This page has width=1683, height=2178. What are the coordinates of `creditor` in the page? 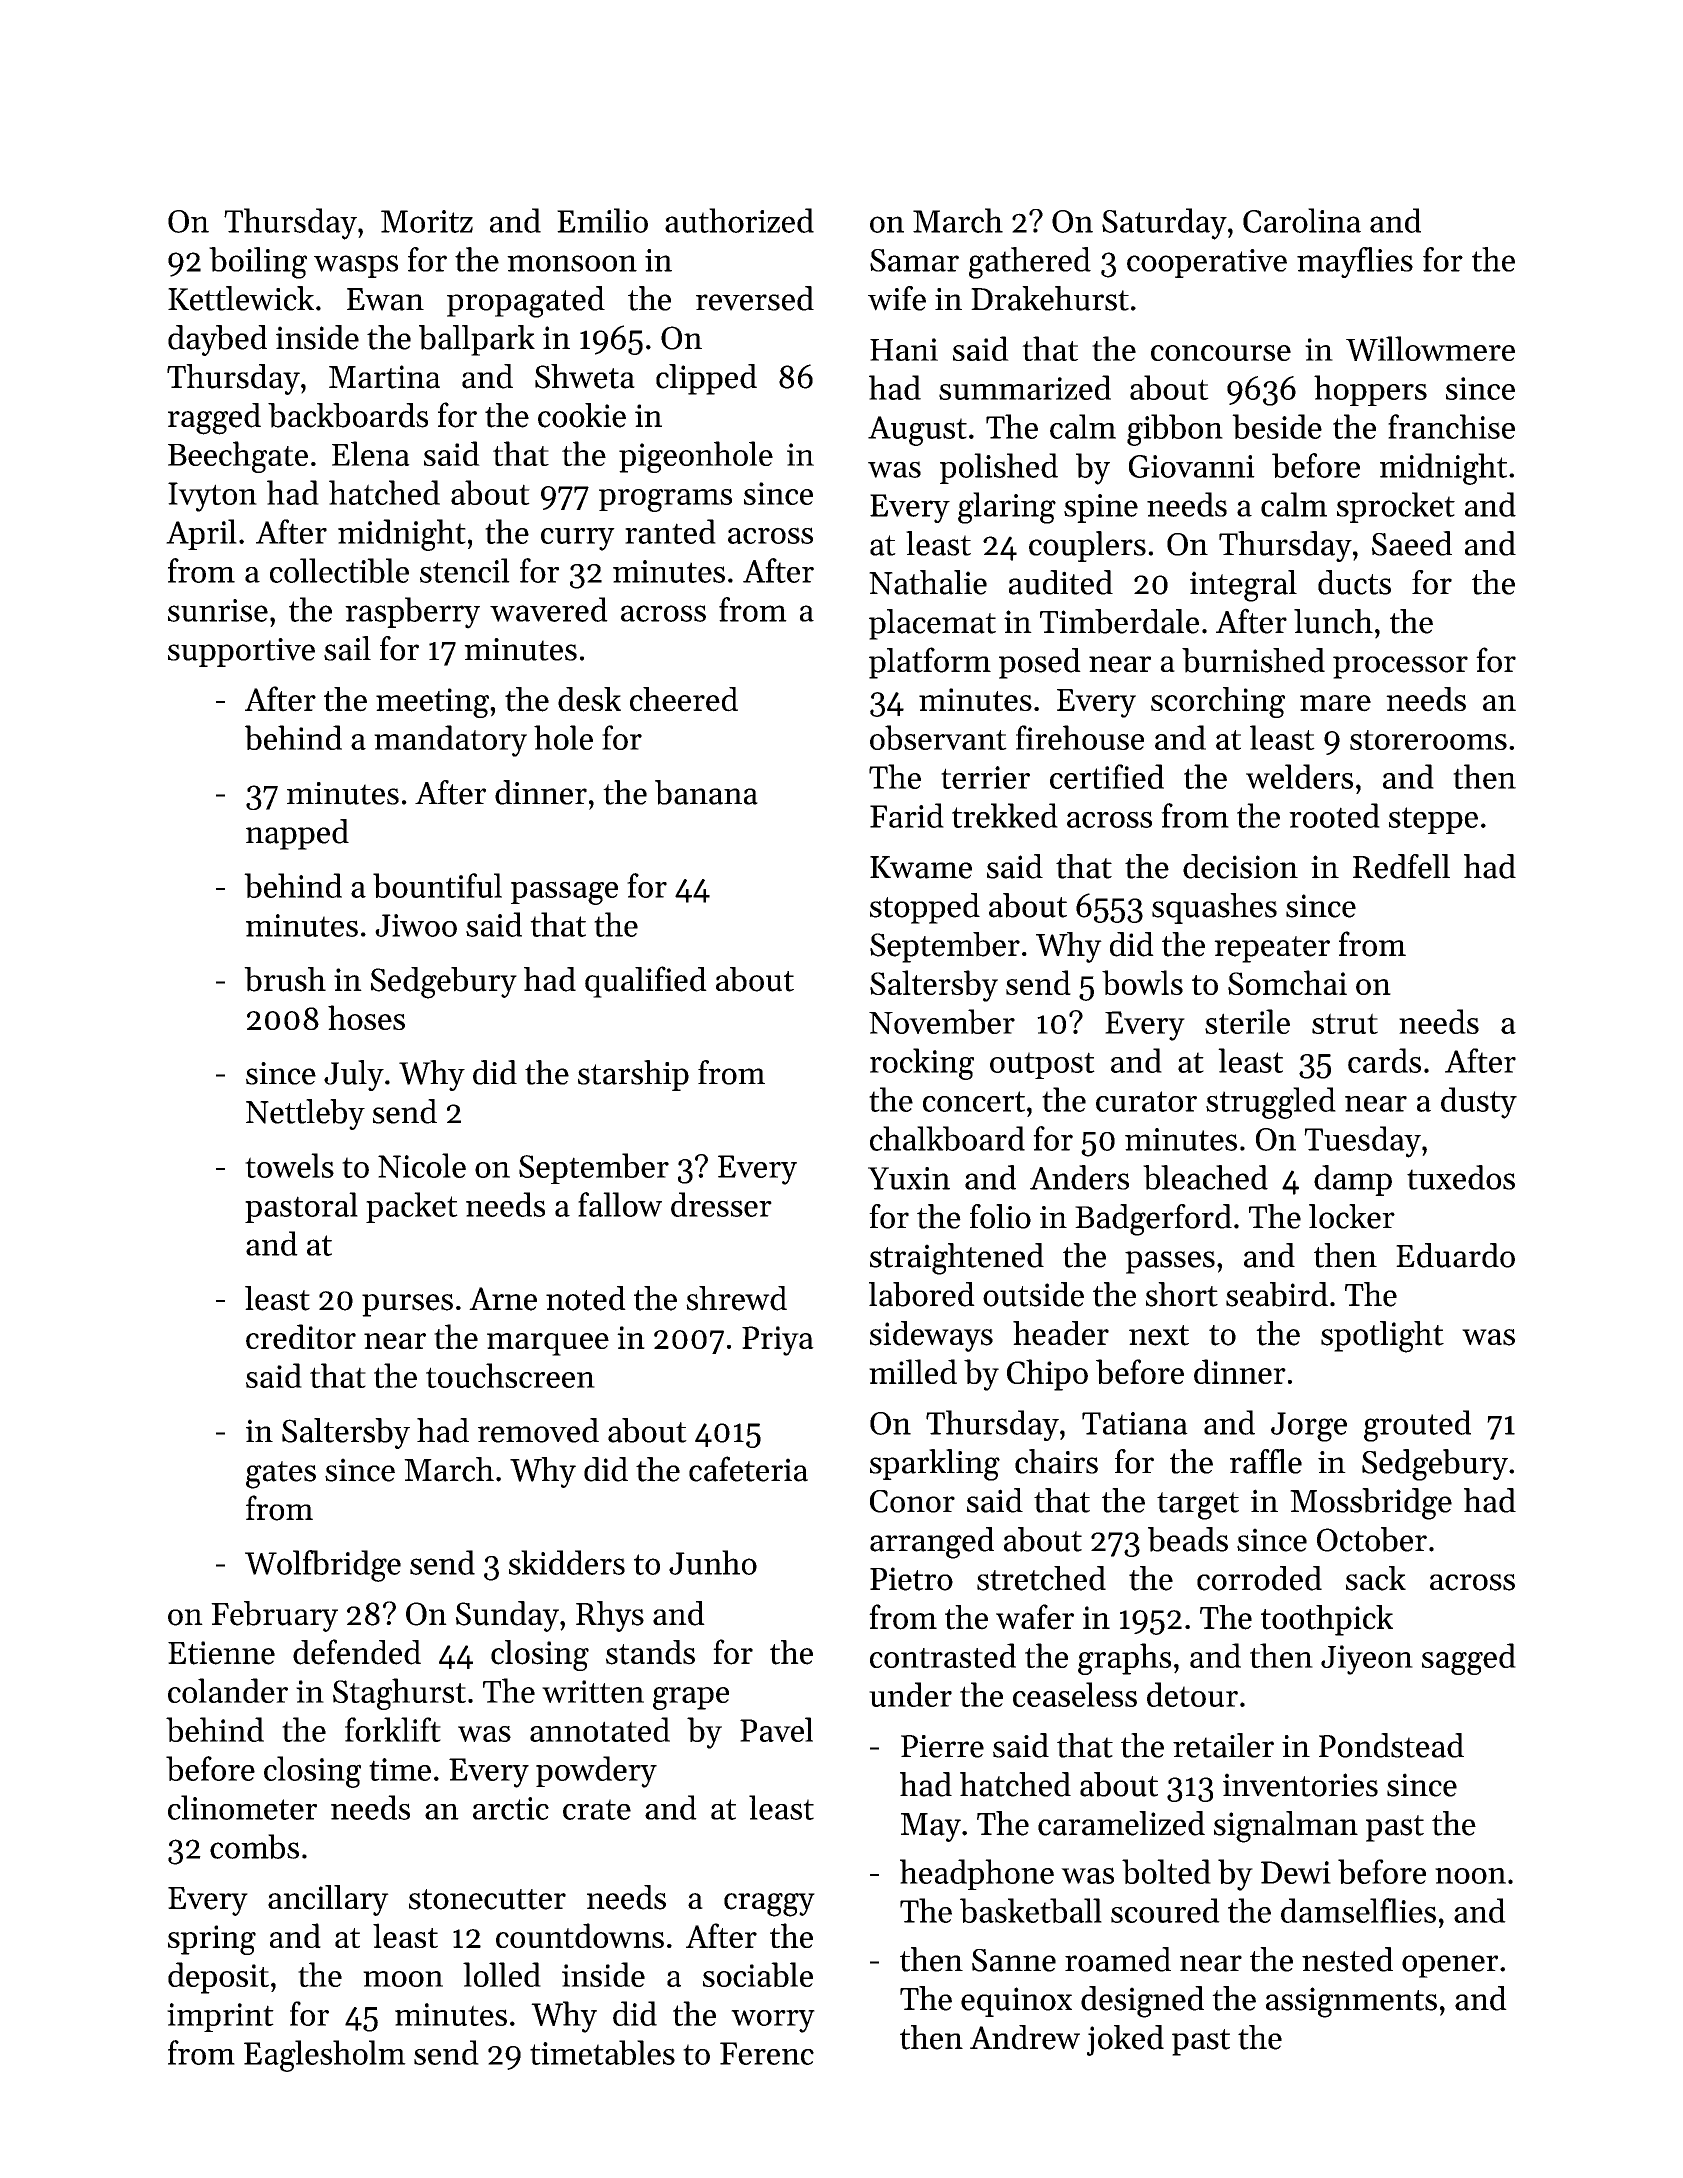 It's located at (301, 1336).
